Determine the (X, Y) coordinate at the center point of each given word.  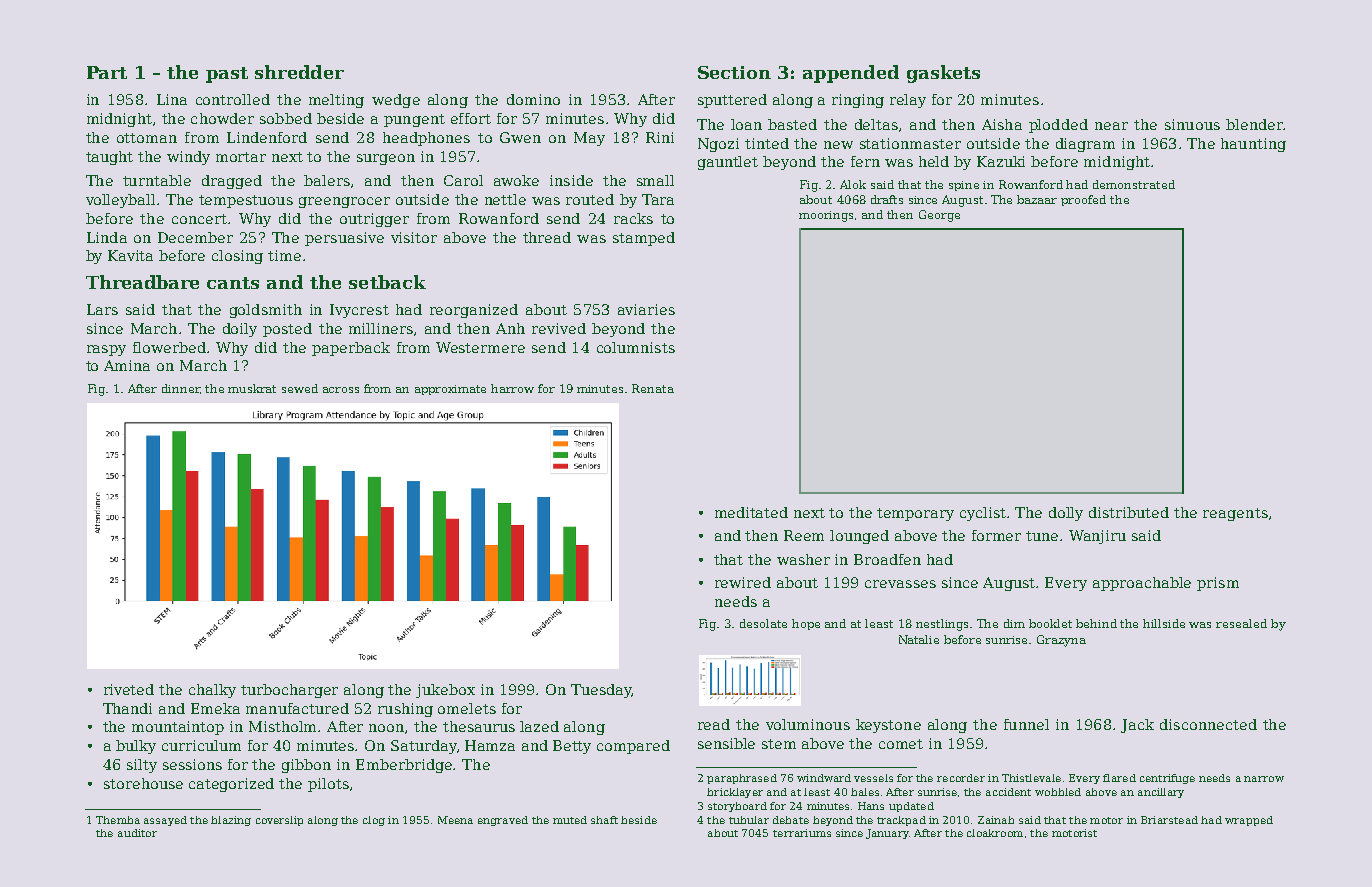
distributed (1129, 512)
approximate (450, 390)
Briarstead (1169, 820)
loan (746, 124)
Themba (118, 820)
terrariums (802, 833)
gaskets (943, 74)
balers (327, 180)
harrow (512, 388)
